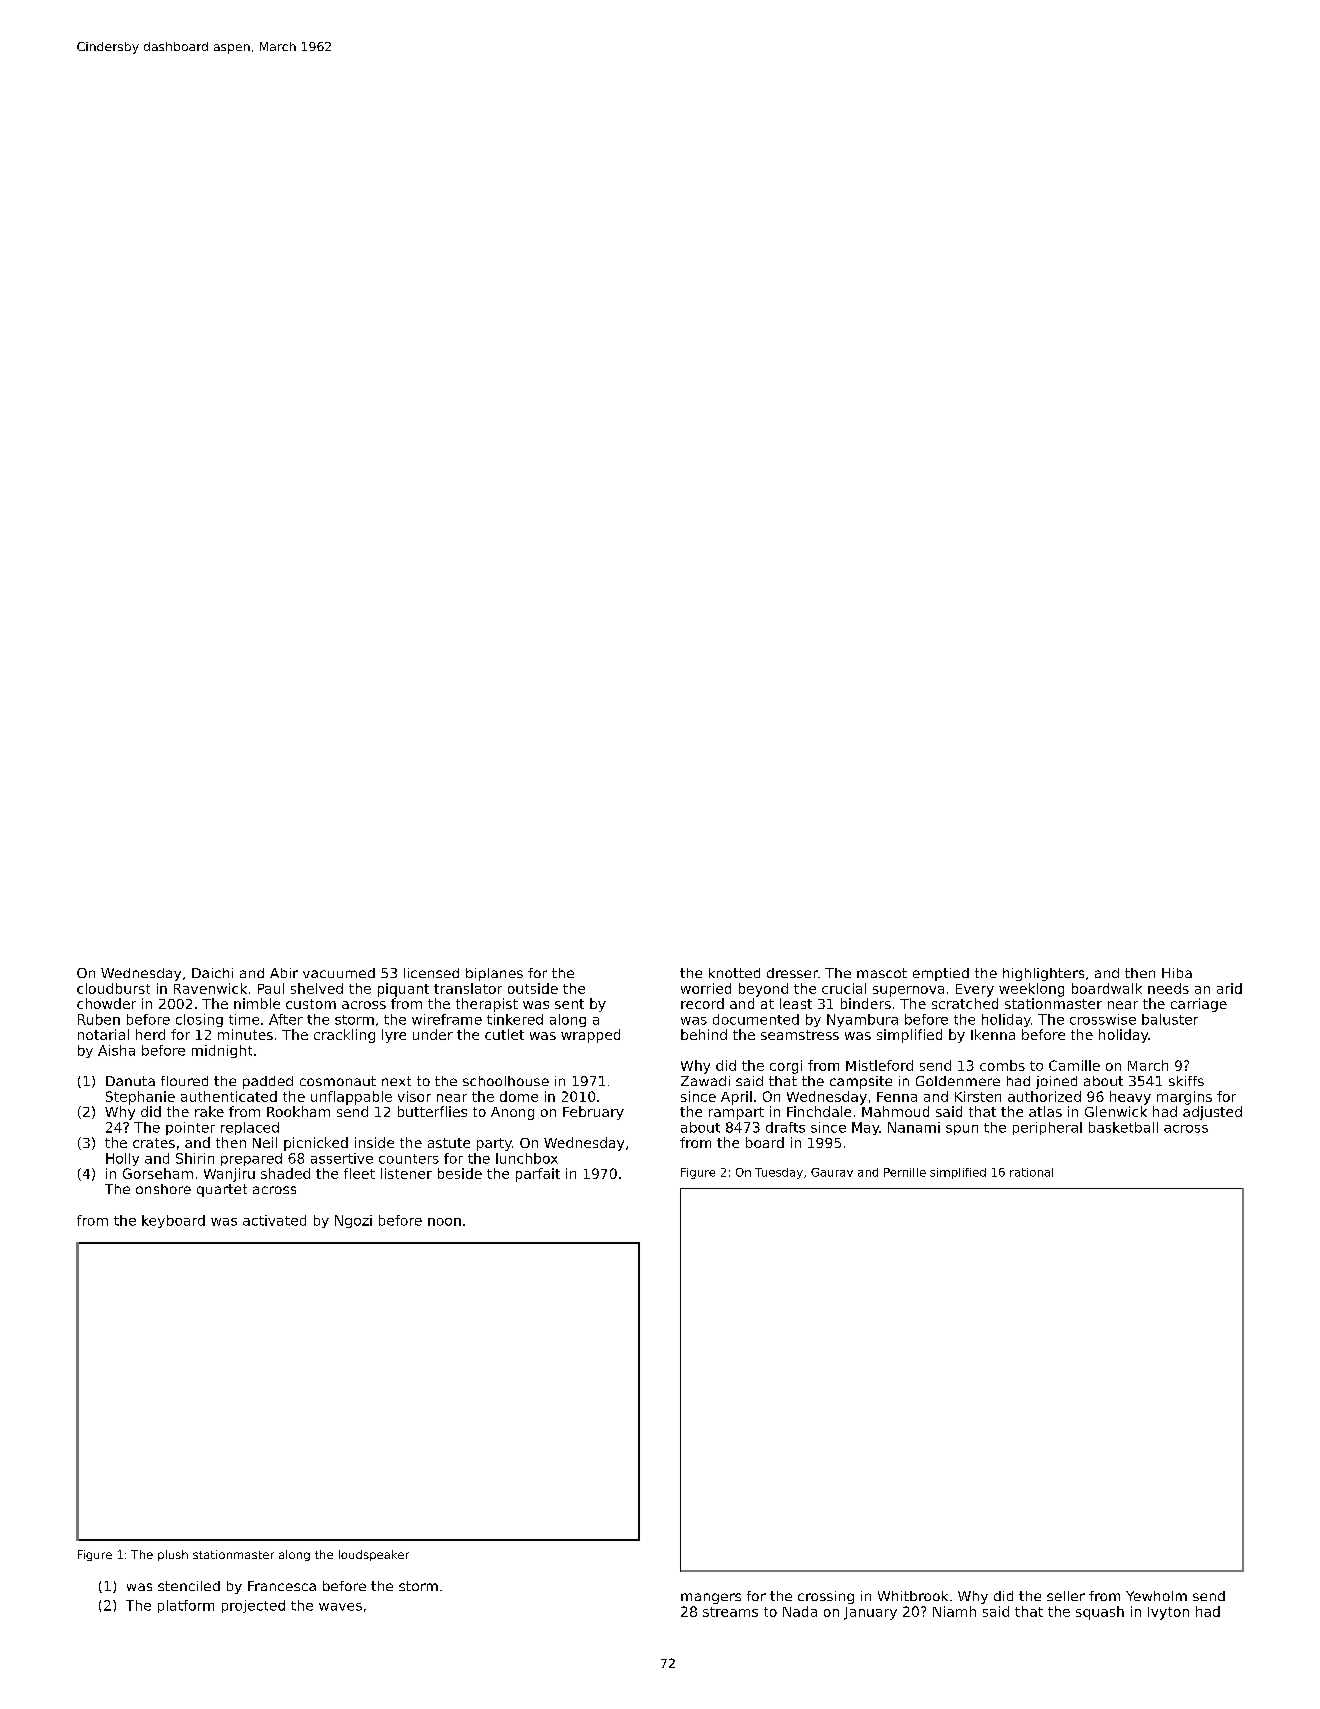  Describe the element at coordinates (342, 1158) in the page. I see `assertive` at that location.
